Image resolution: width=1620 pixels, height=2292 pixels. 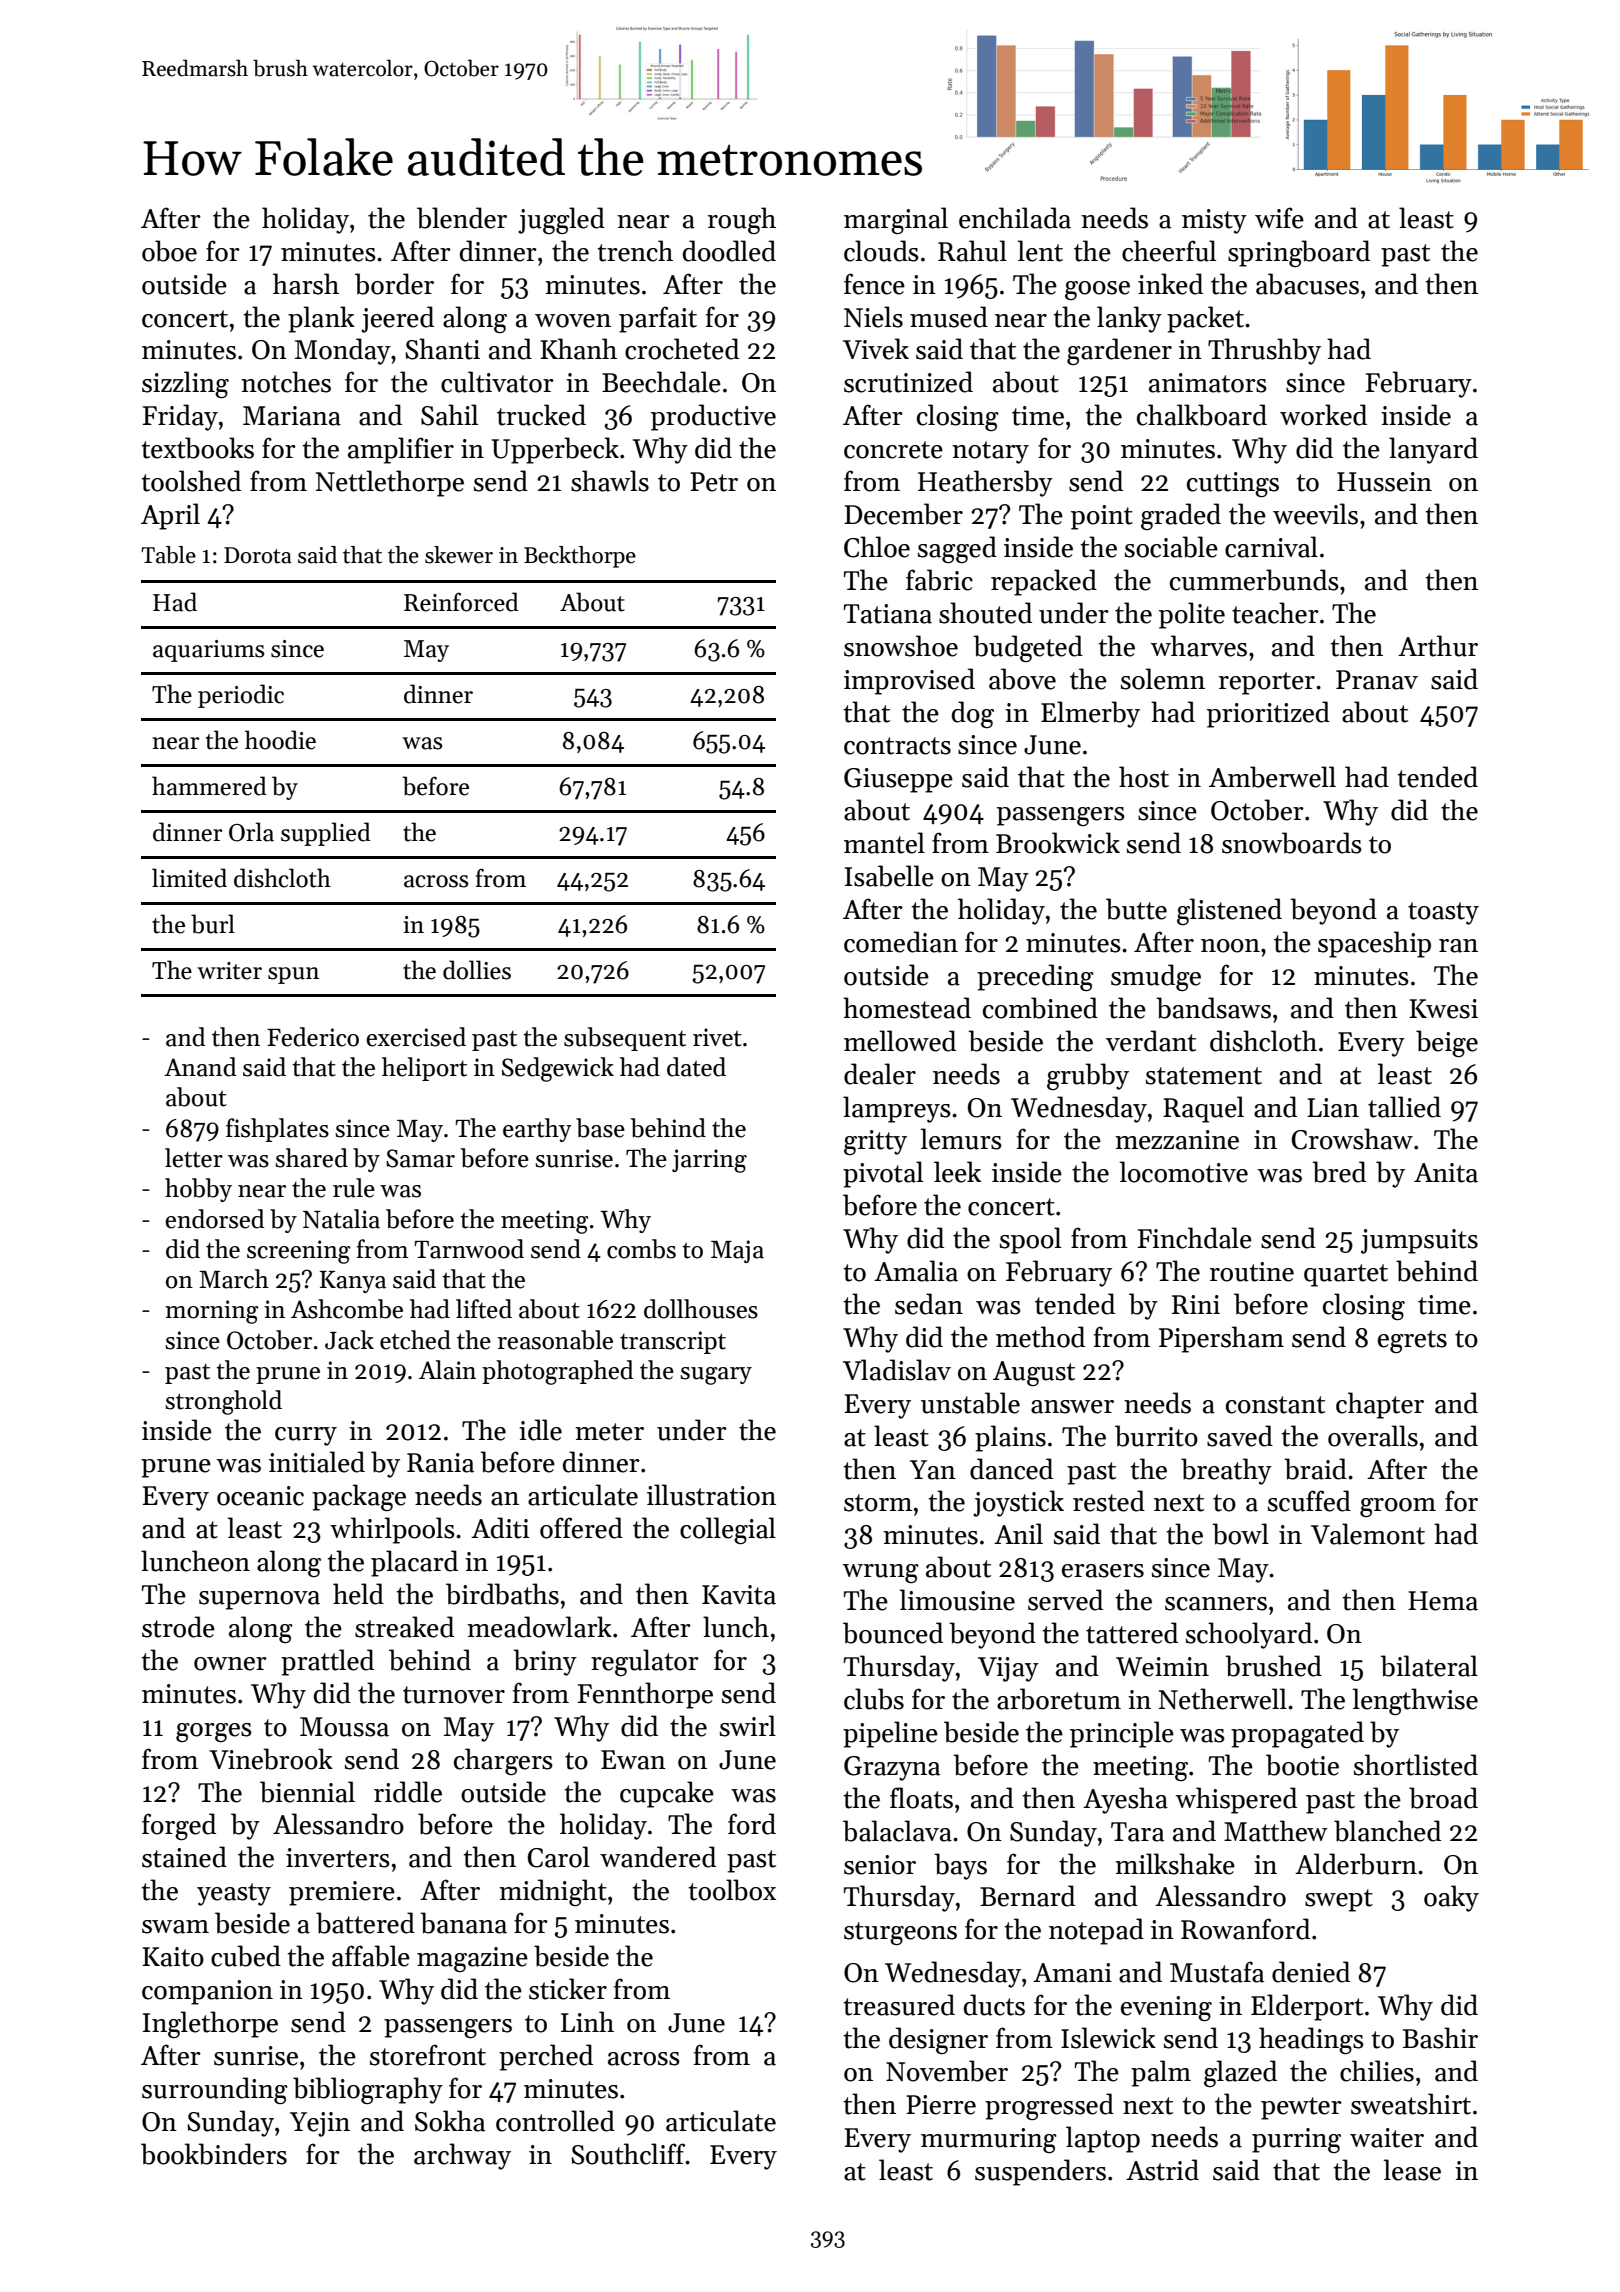 What do you see at coordinates (313, 1037) in the page?
I see `Federico` at bounding box center [313, 1037].
